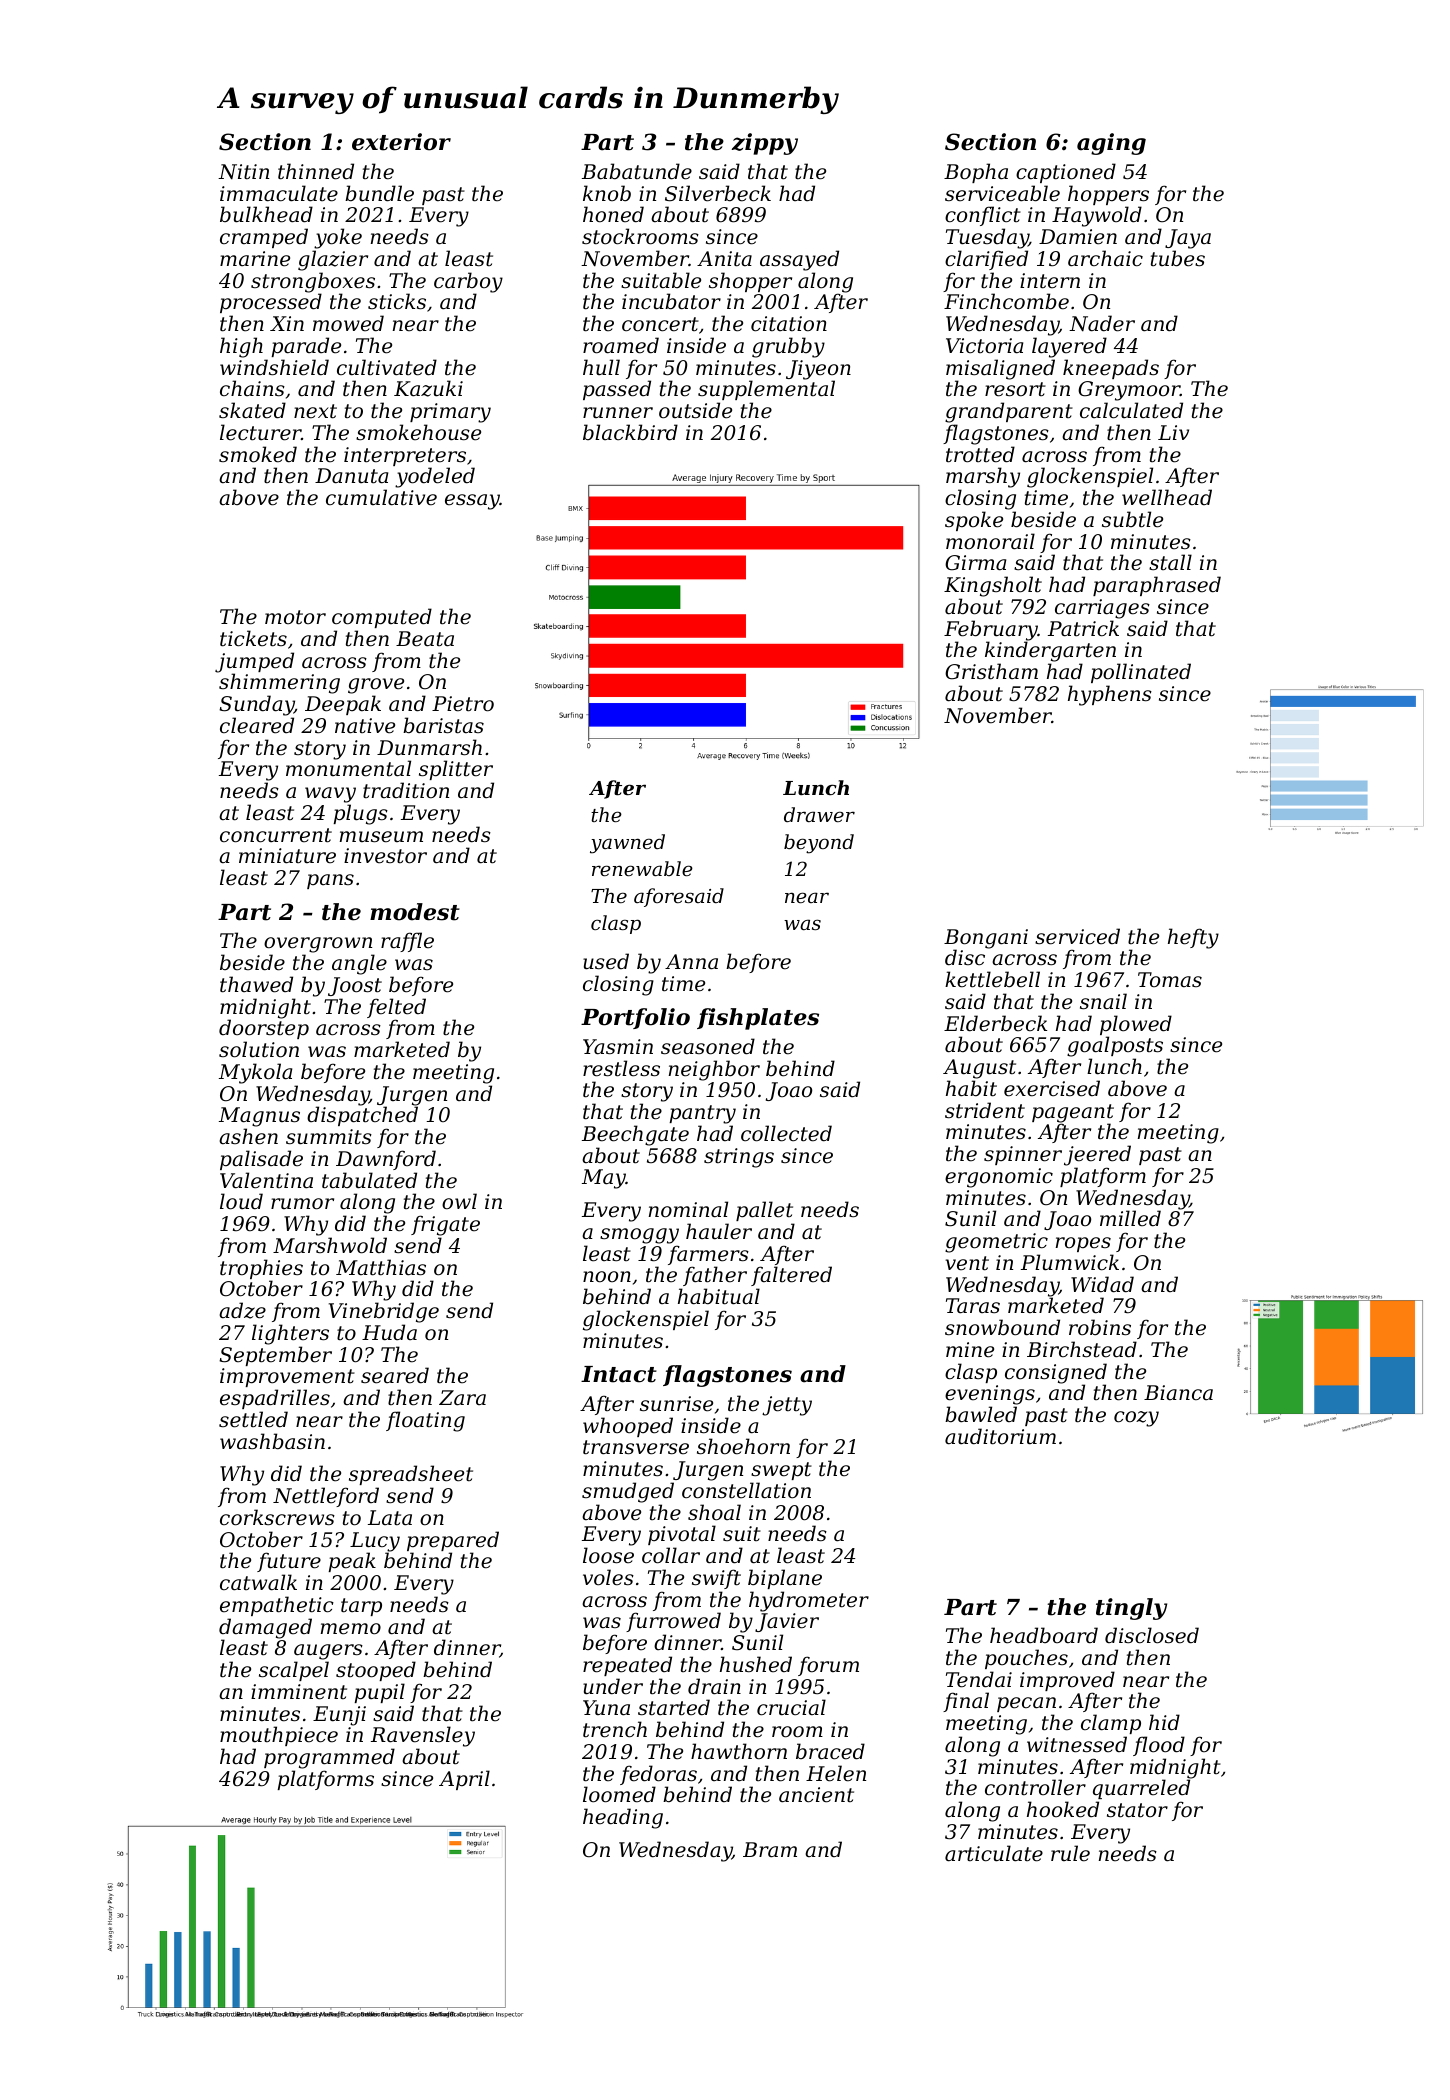 This screenshot has width=1450, height=2100. Describe the element at coordinates (993, 586) in the screenshot. I see `Kingsholt` at that location.
